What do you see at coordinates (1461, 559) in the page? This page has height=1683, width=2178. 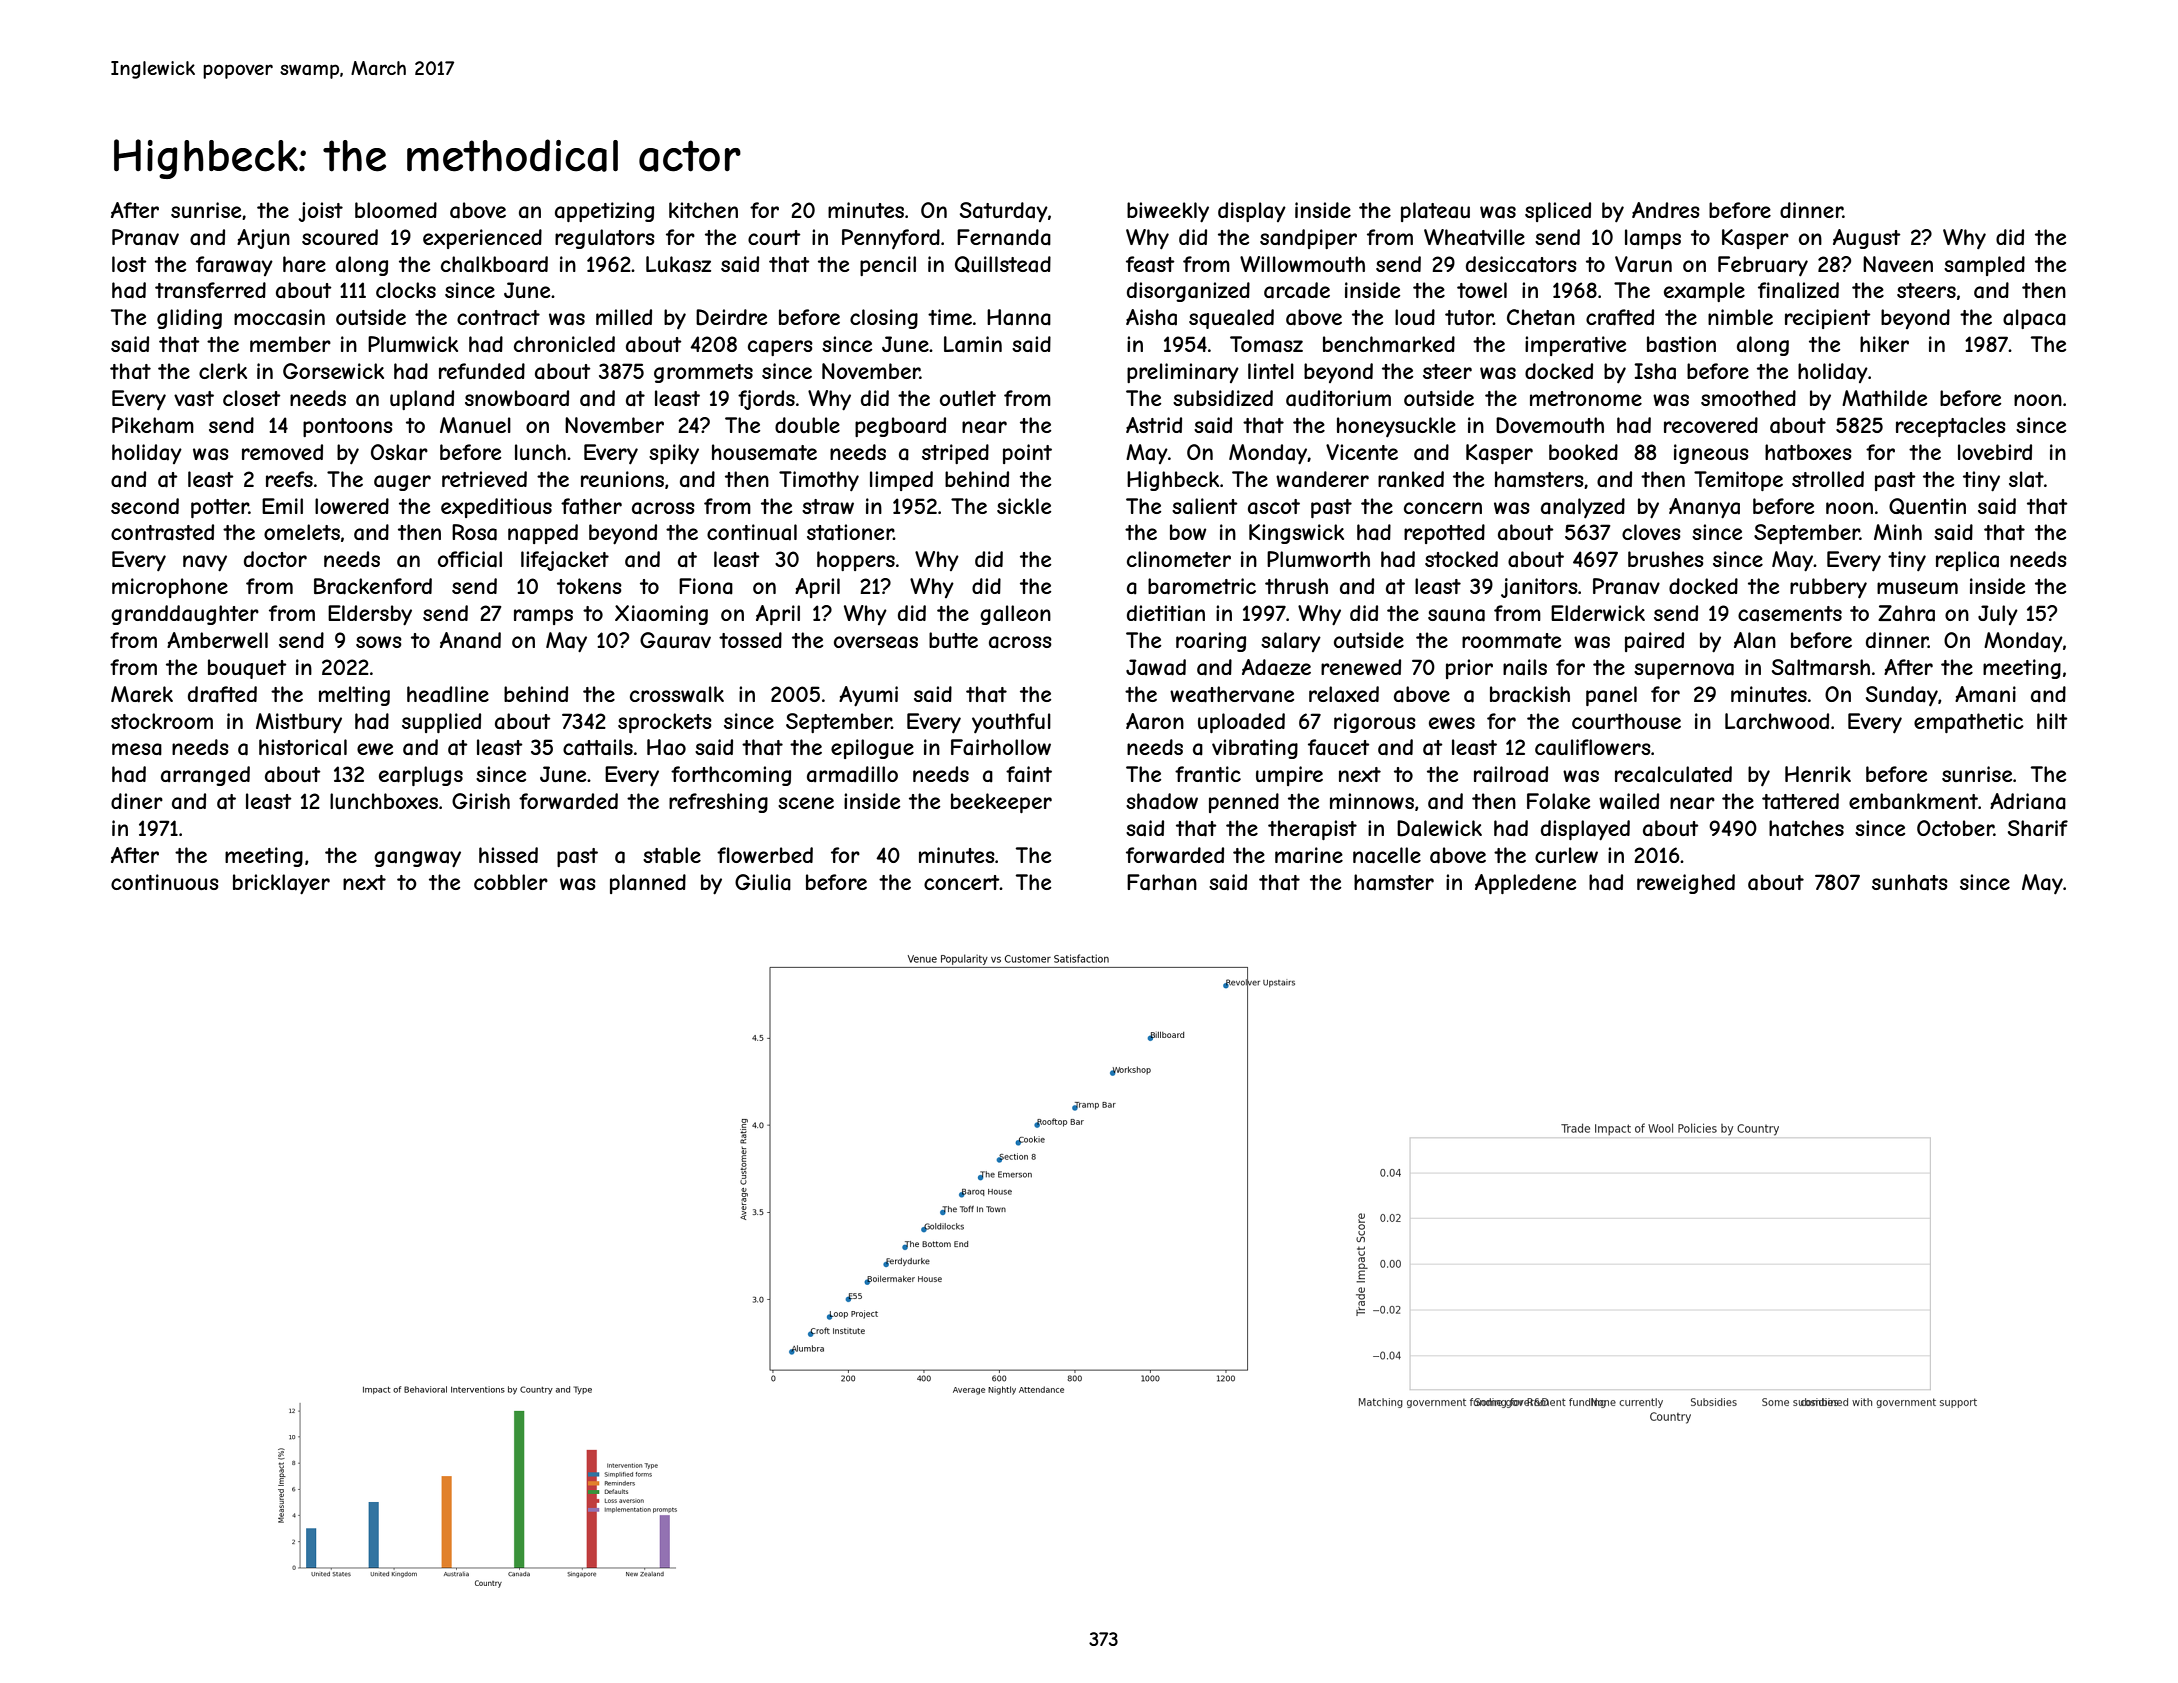 I see `stocked` at bounding box center [1461, 559].
